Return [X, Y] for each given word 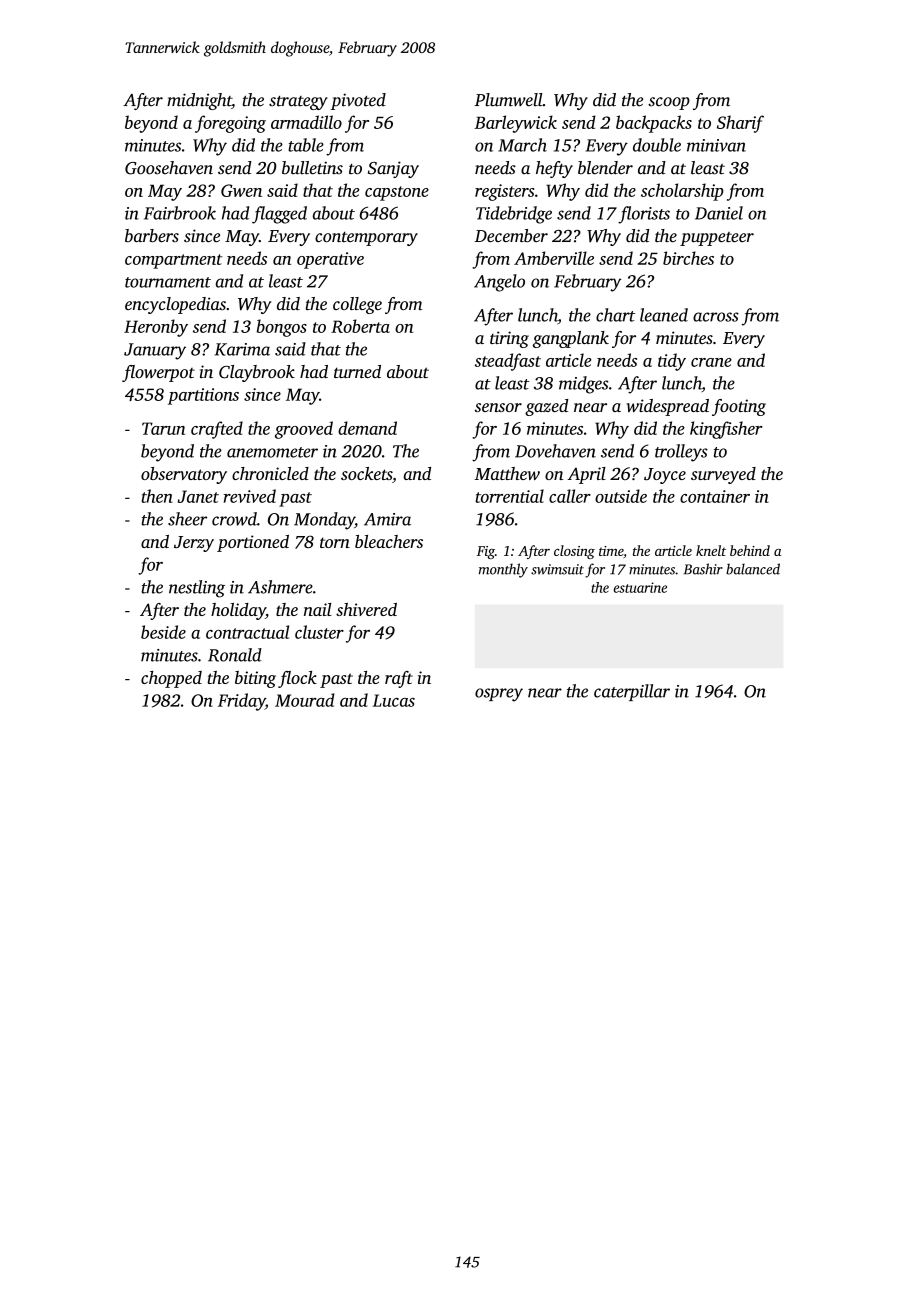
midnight [199, 101]
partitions [203, 396]
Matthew [507, 473]
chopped [171, 679]
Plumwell [508, 100]
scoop [669, 103]
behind [750, 550]
